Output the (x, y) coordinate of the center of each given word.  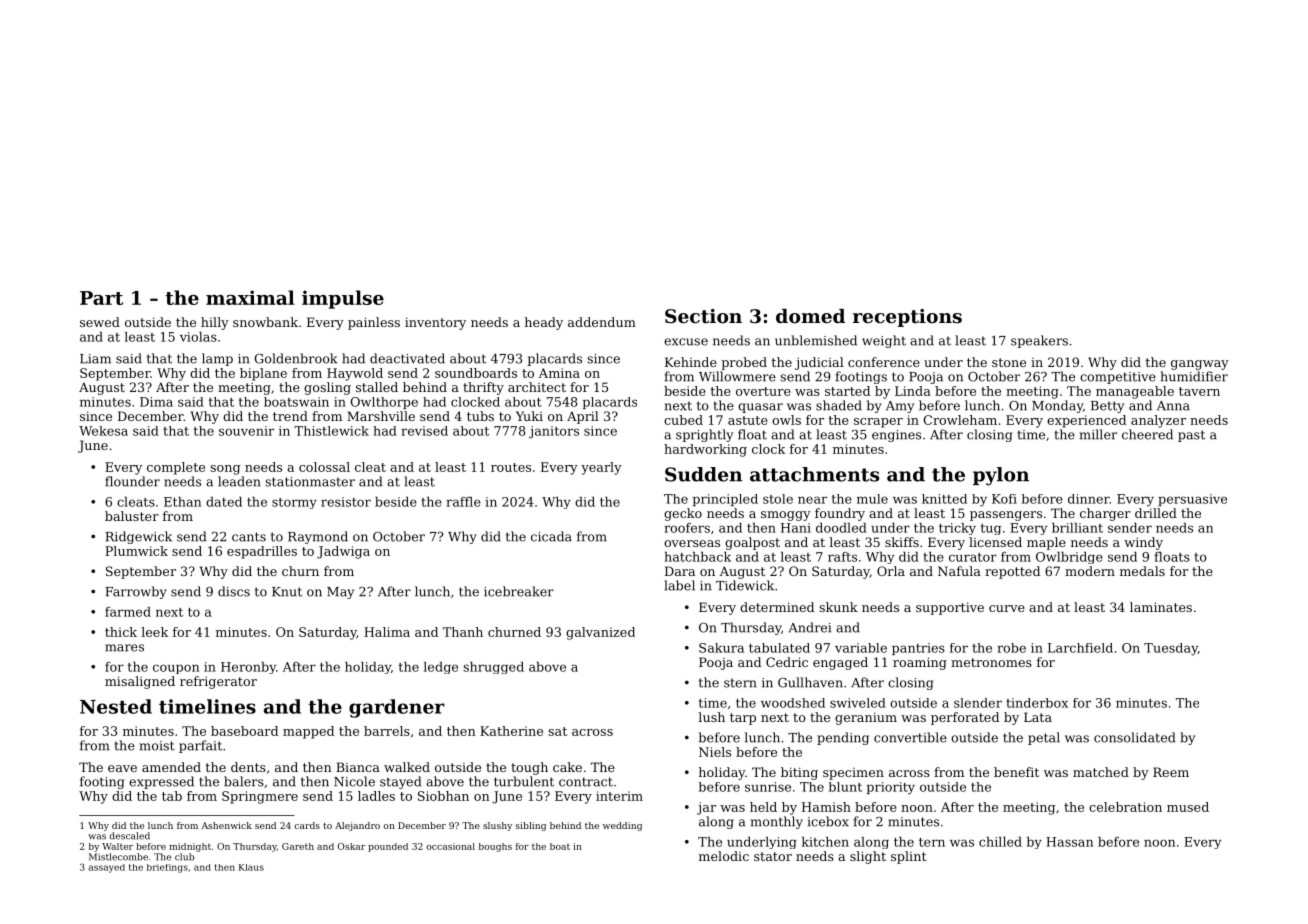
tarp (743, 719)
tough (529, 768)
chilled (1000, 842)
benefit (1016, 772)
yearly (601, 468)
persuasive (1192, 500)
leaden (239, 481)
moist (157, 746)
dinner (1089, 499)
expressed (161, 782)
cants (249, 537)
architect (537, 387)
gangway (1200, 365)
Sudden (703, 474)
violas (198, 337)
